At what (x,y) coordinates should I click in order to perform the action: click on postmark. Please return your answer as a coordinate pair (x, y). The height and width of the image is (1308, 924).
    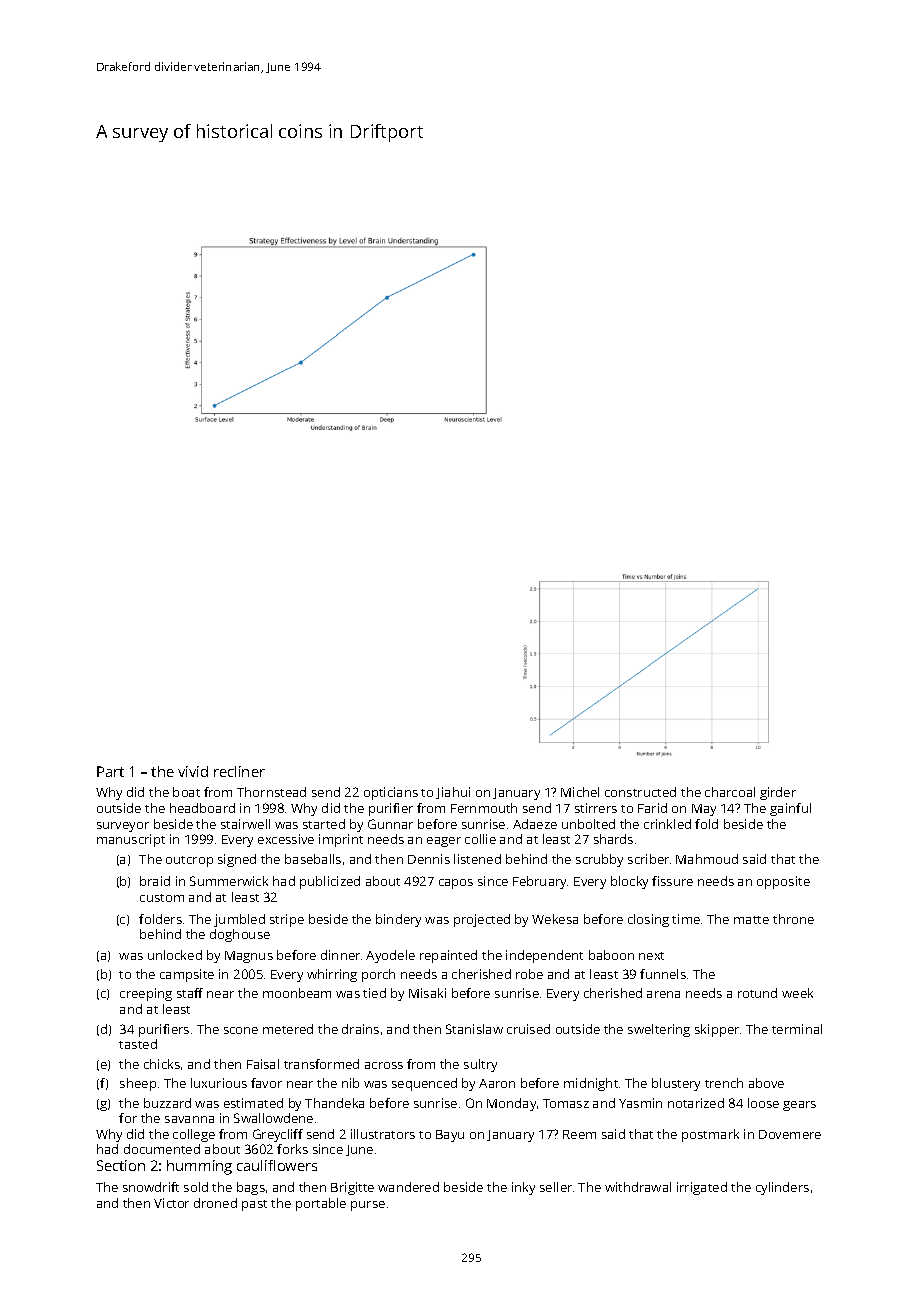
    Looking at the image, I should click on (710, 1135).
